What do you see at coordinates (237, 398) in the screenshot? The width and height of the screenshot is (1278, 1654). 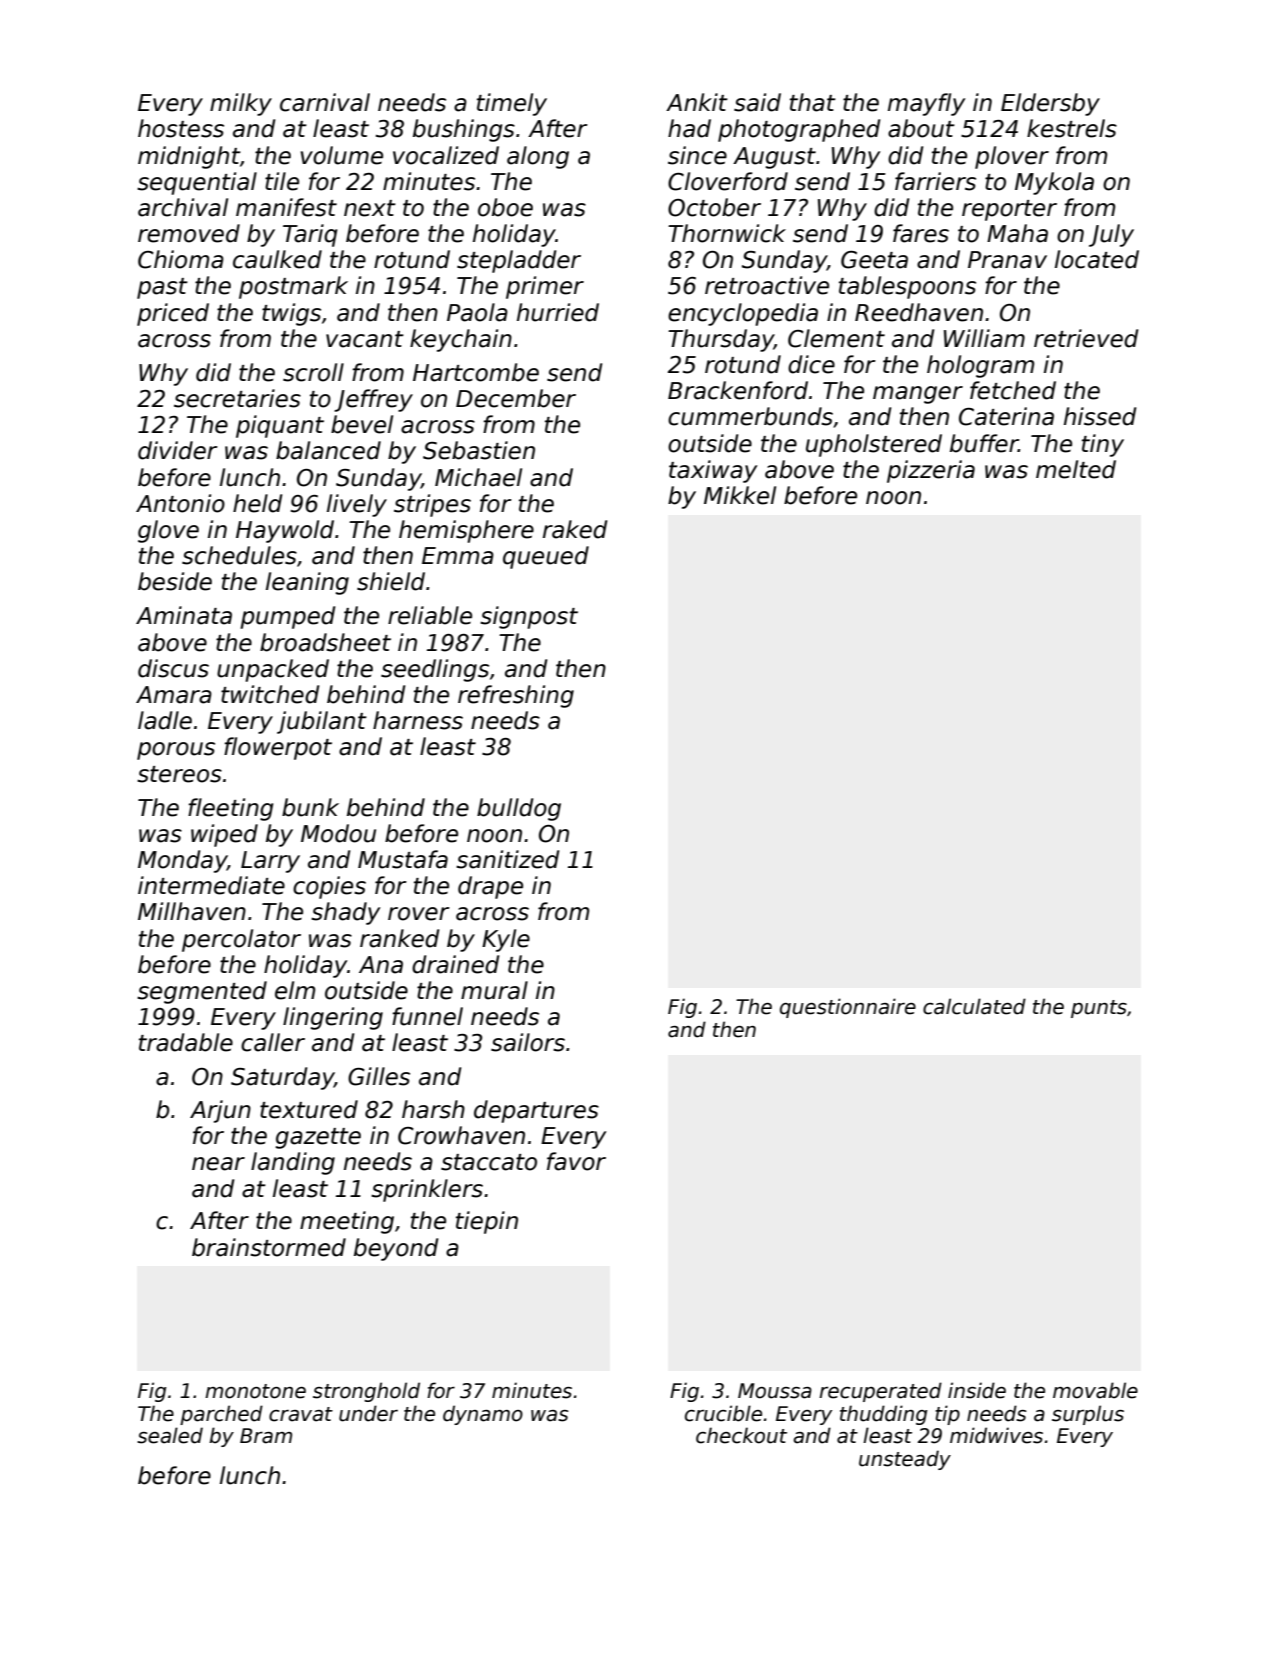 I see `secretaries` at bounding box center [237, 398].
